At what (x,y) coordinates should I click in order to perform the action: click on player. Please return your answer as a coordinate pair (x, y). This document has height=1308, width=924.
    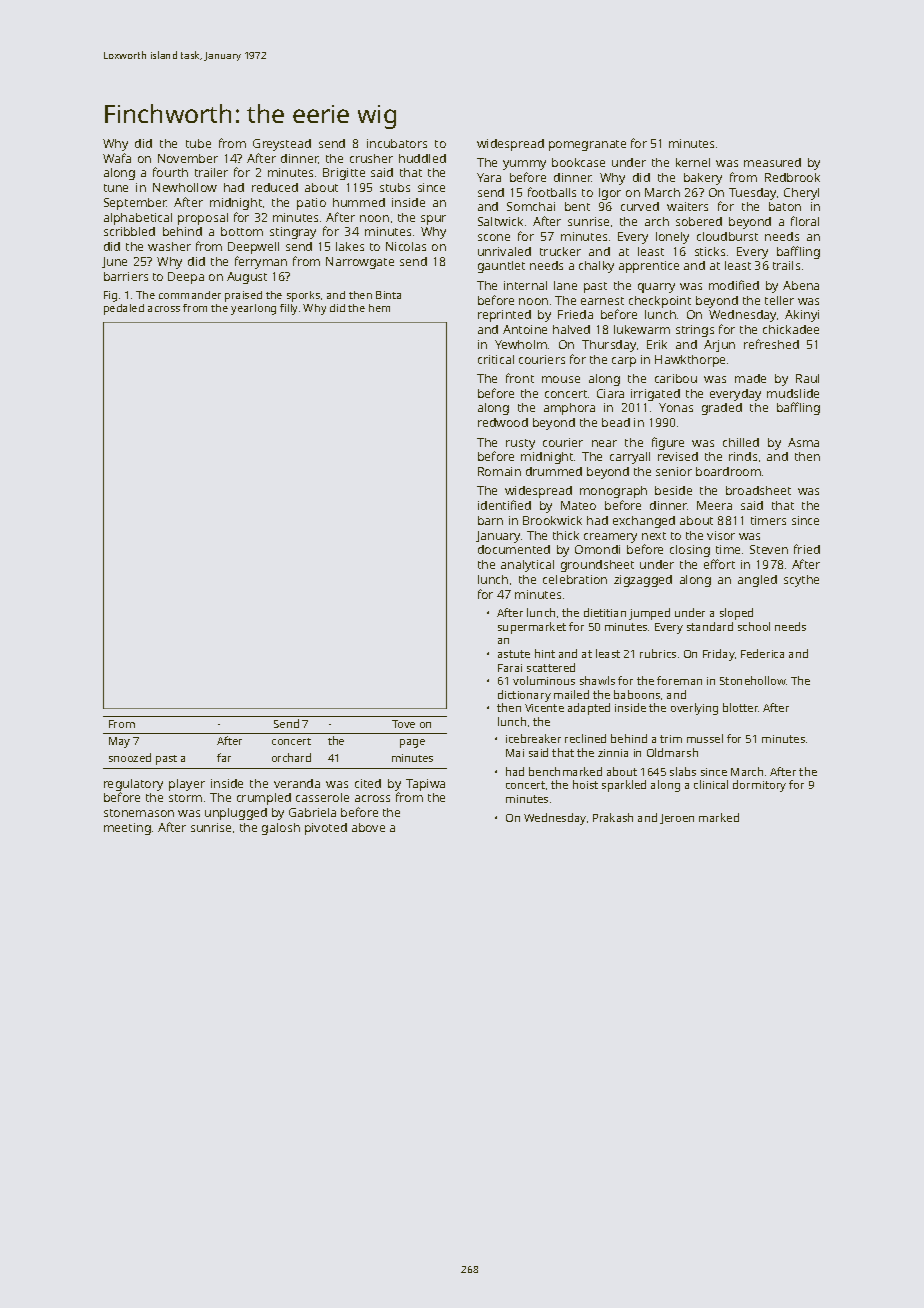
    Looking at the image, I should click on (187, 785).
